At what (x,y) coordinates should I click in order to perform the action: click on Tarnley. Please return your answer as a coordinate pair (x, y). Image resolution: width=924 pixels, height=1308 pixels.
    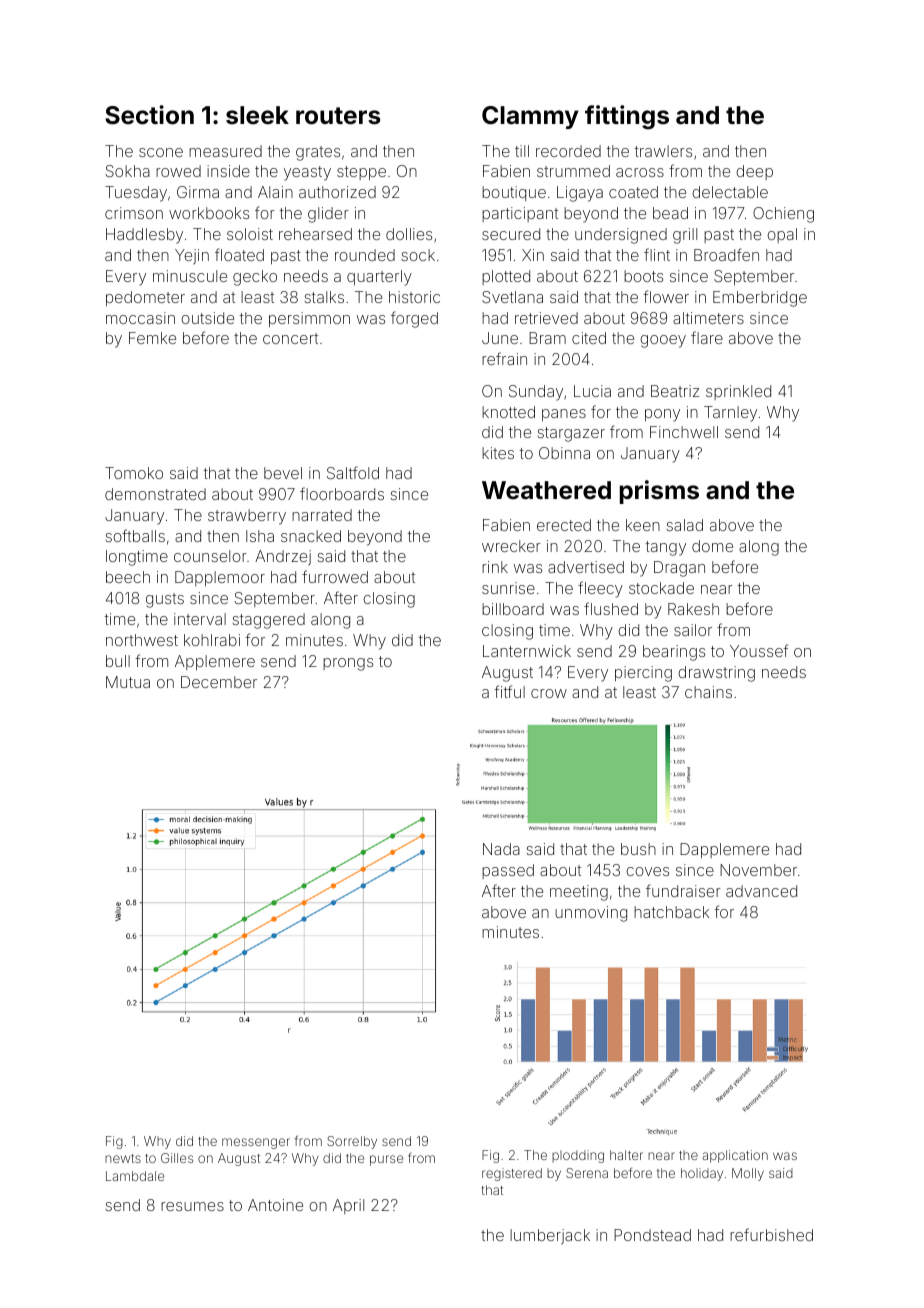
    Looking at the image, I should click on (730, 414).
